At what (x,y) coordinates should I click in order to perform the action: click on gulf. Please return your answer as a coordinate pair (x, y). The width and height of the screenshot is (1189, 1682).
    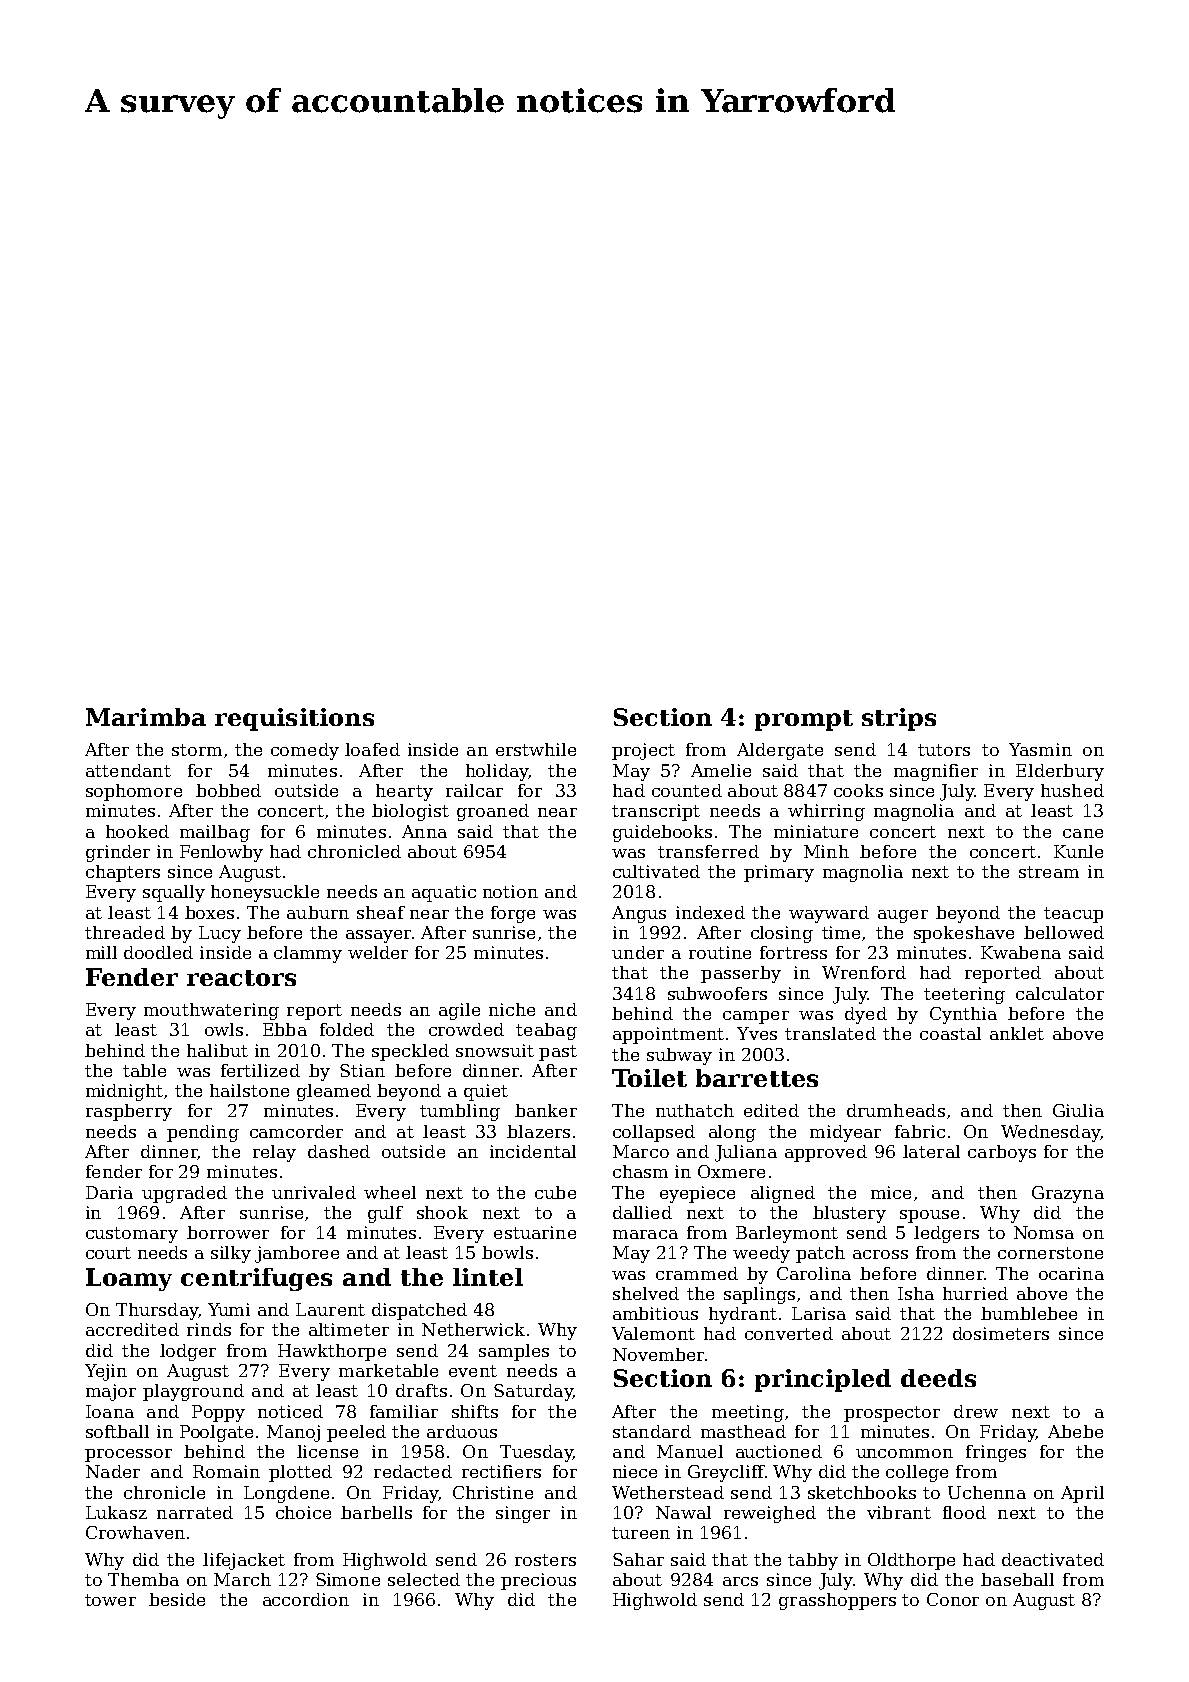
    Looking at the image, I should click on (385, 1214).
